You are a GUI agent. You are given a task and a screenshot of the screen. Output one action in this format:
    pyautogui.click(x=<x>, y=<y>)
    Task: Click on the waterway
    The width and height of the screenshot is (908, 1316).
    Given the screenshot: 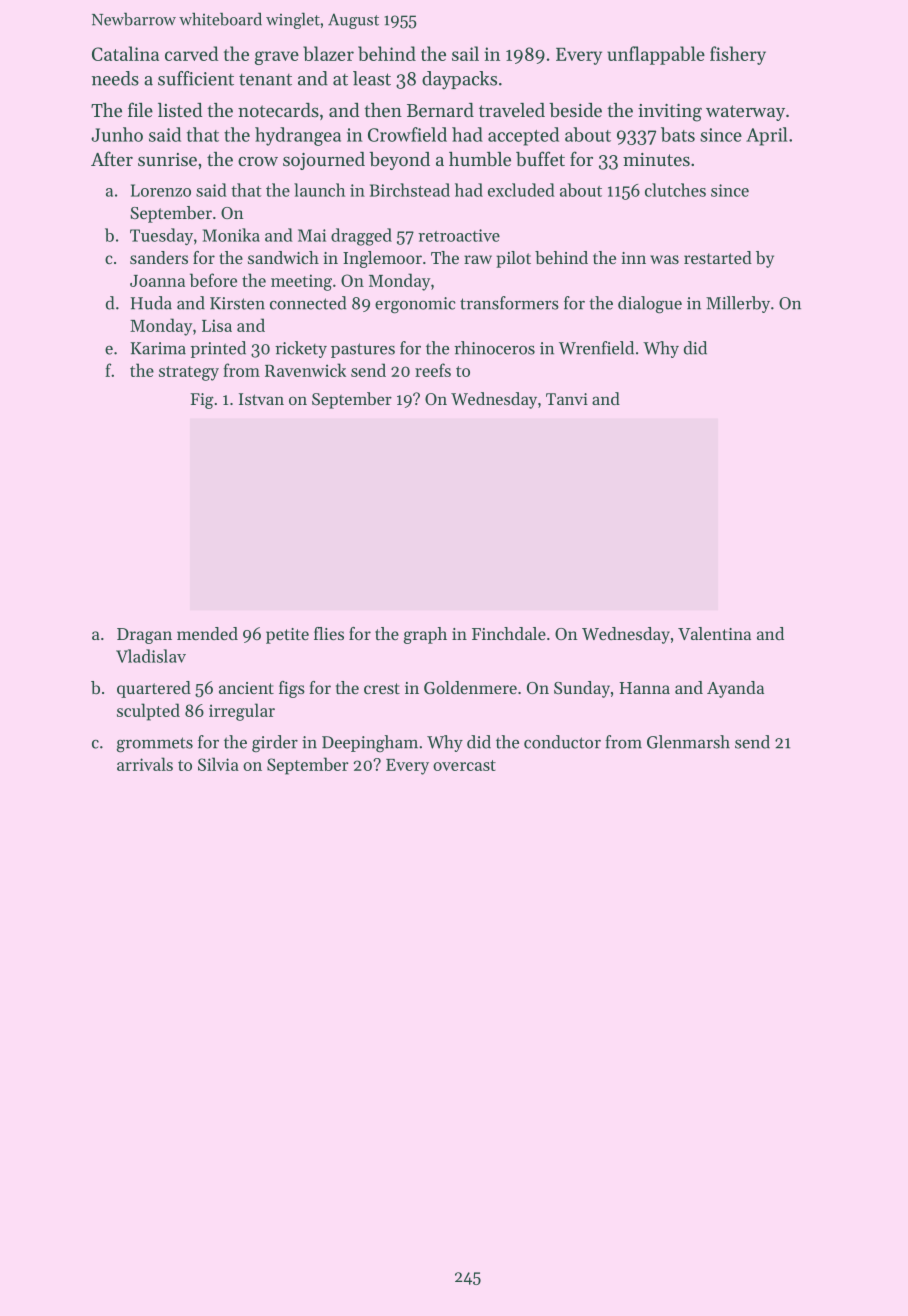 What is the action you would take?
    pyautogui.click(x=745, y=113)
